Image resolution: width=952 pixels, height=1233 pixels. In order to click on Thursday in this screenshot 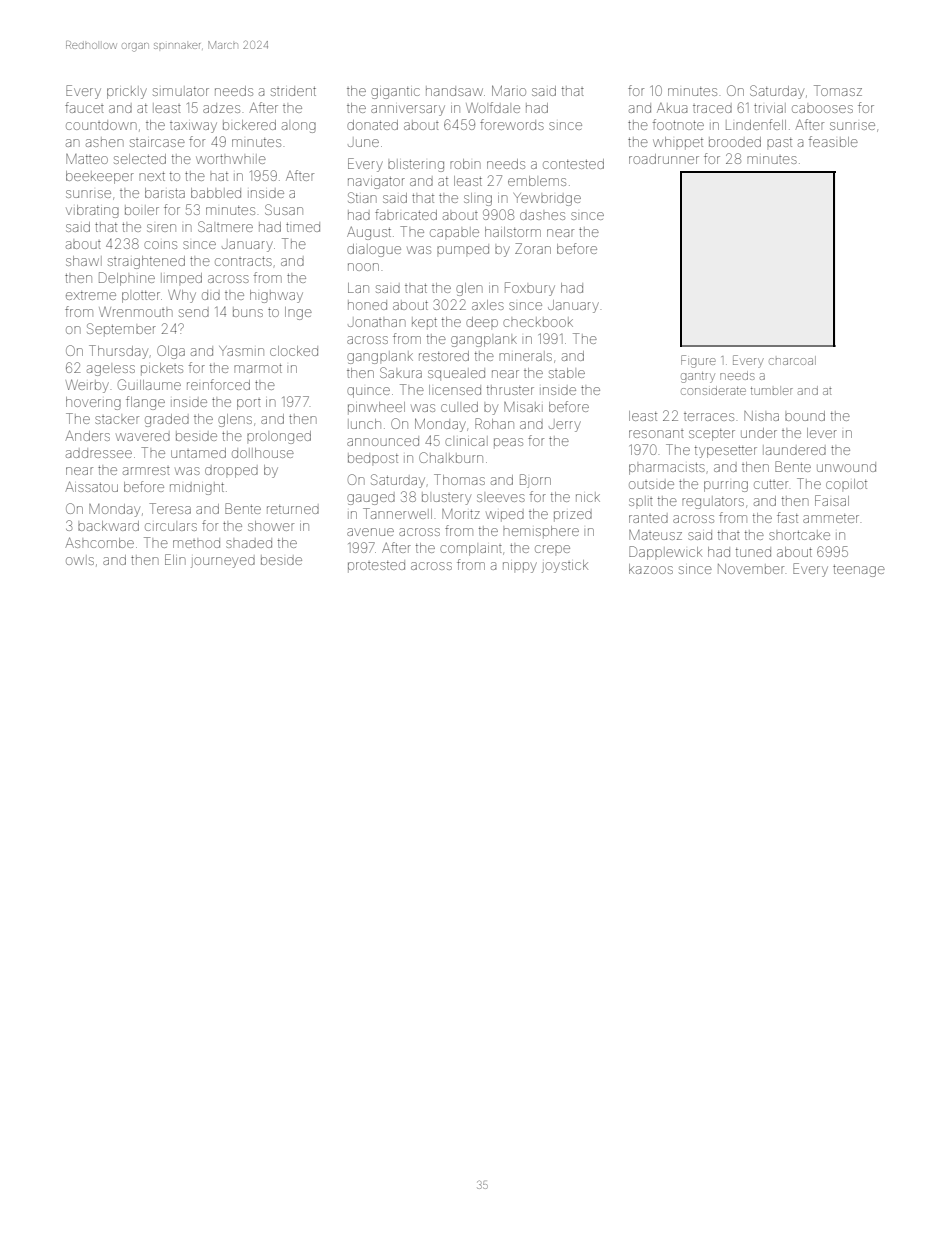, I will do `click(118, 352)`.
